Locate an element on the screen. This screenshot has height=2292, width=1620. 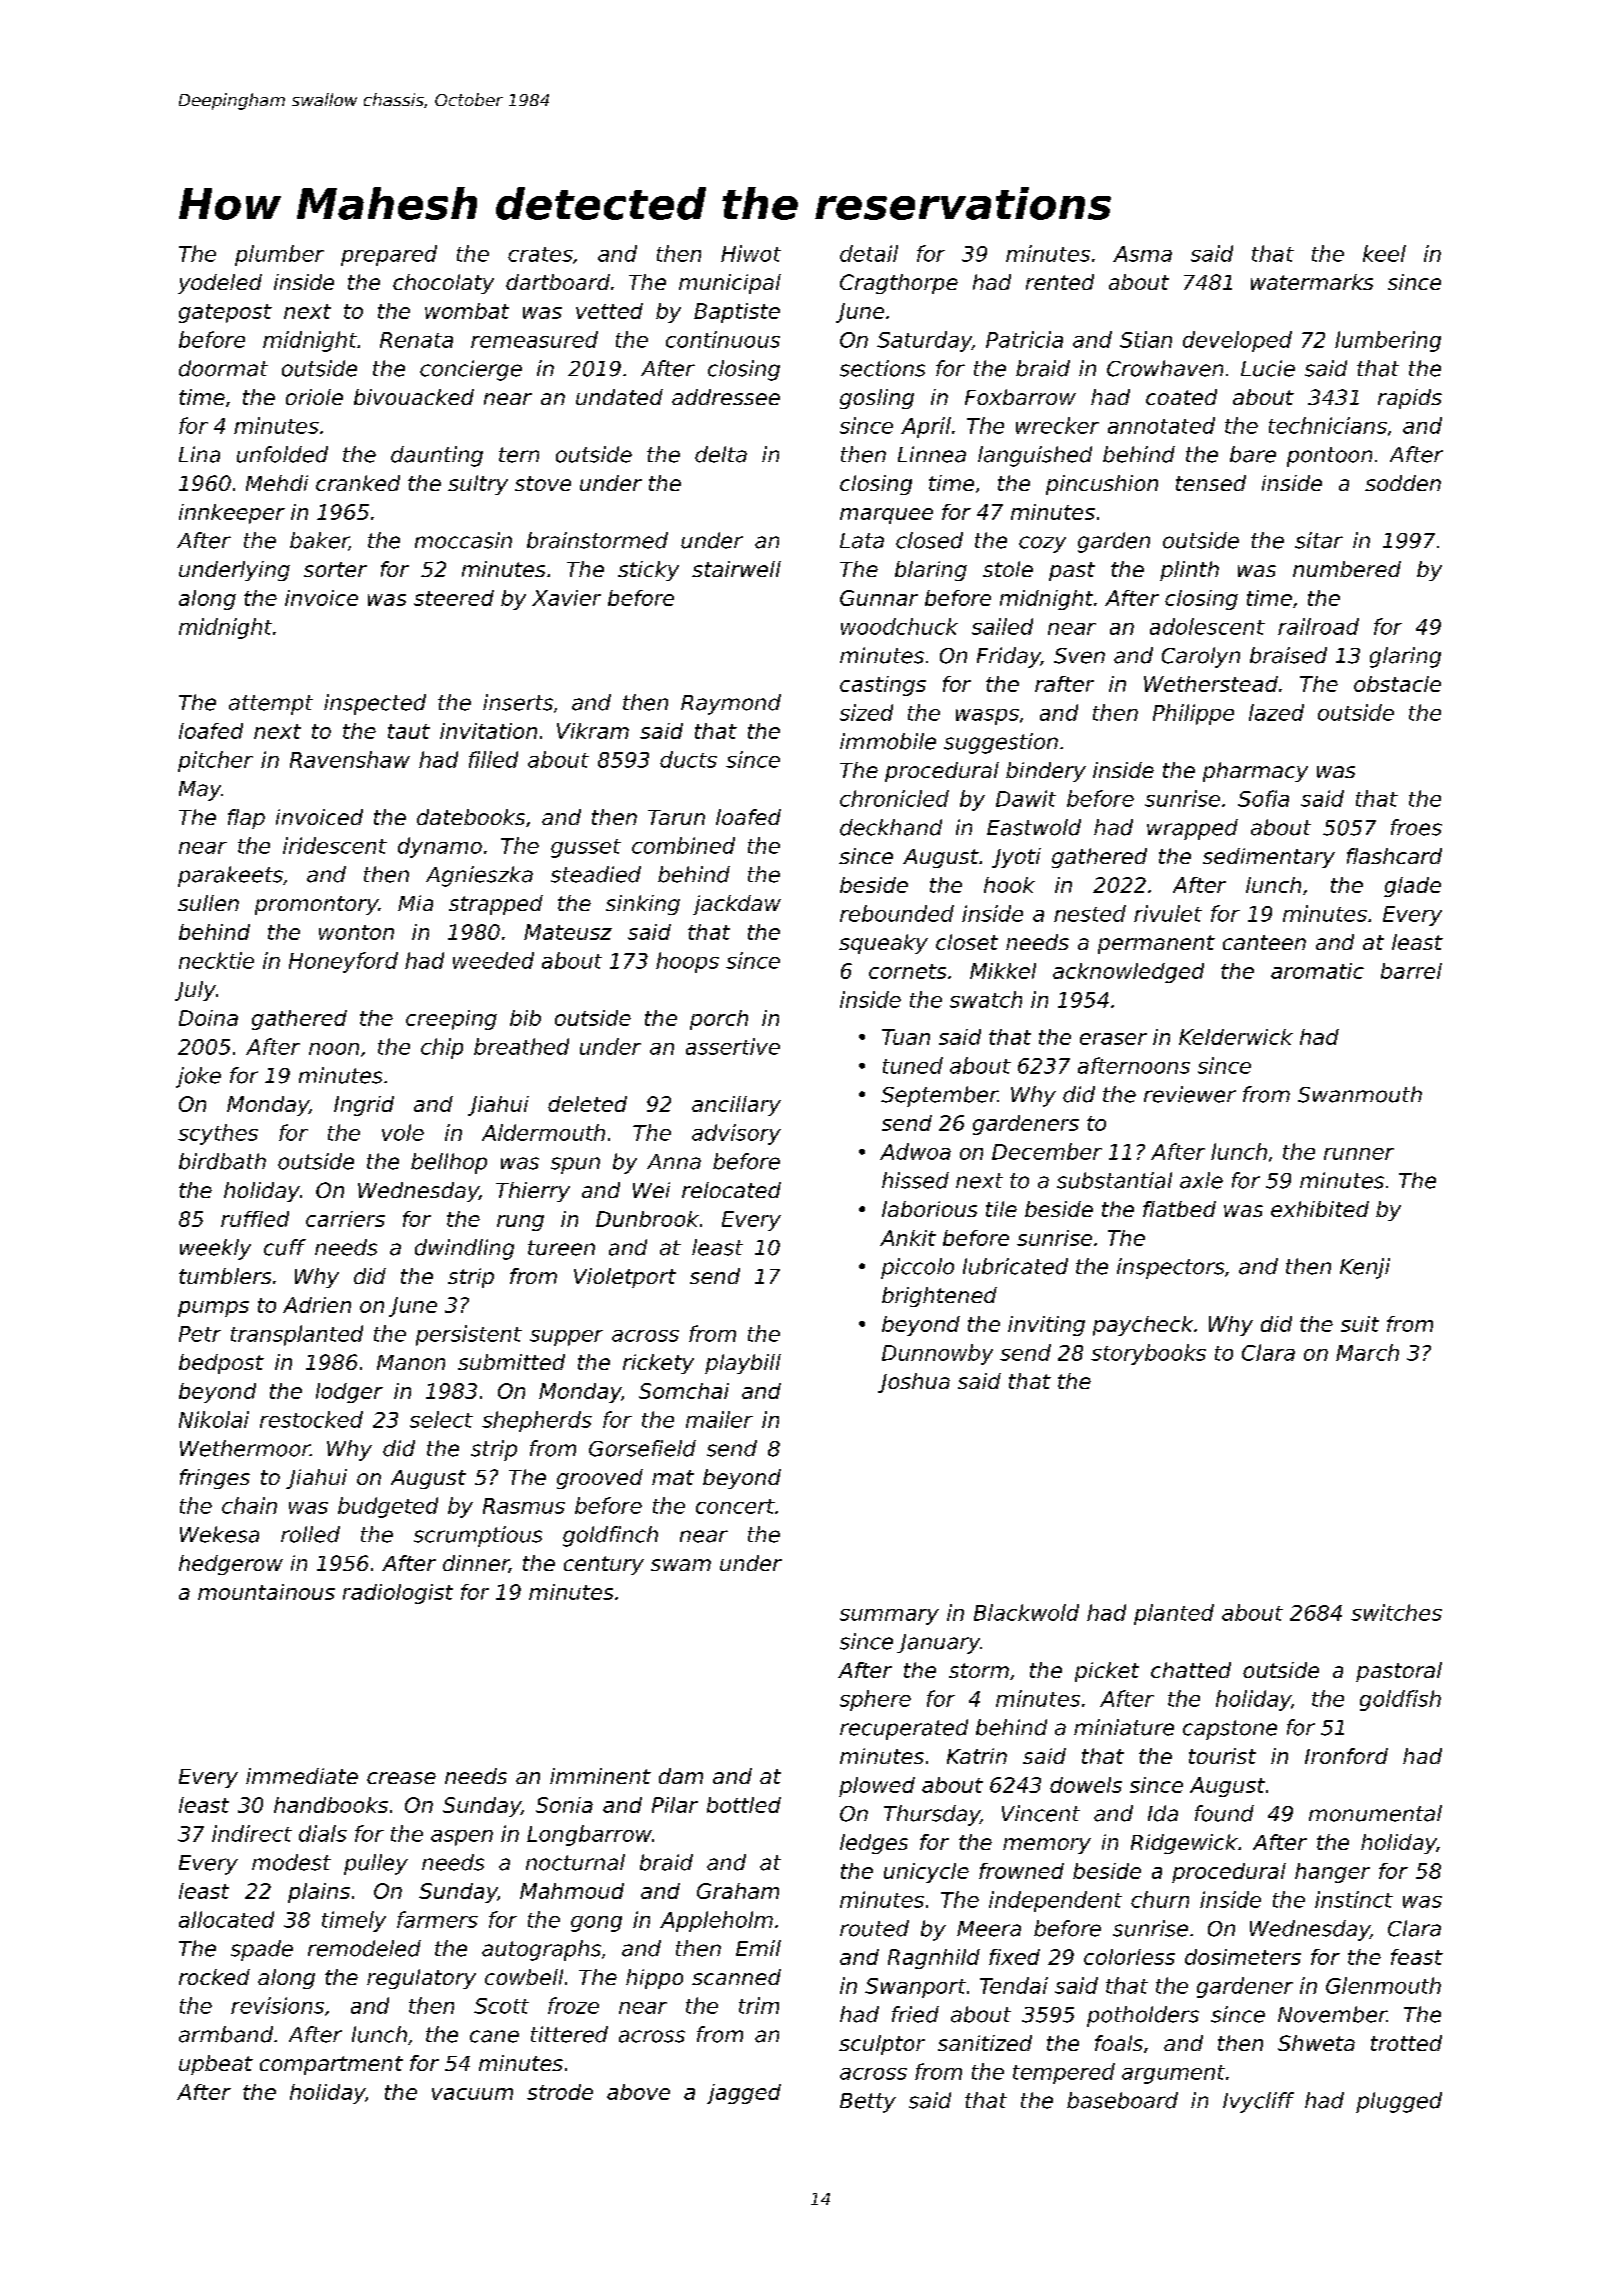
Philippe is located at coordinates (1193, 714).
